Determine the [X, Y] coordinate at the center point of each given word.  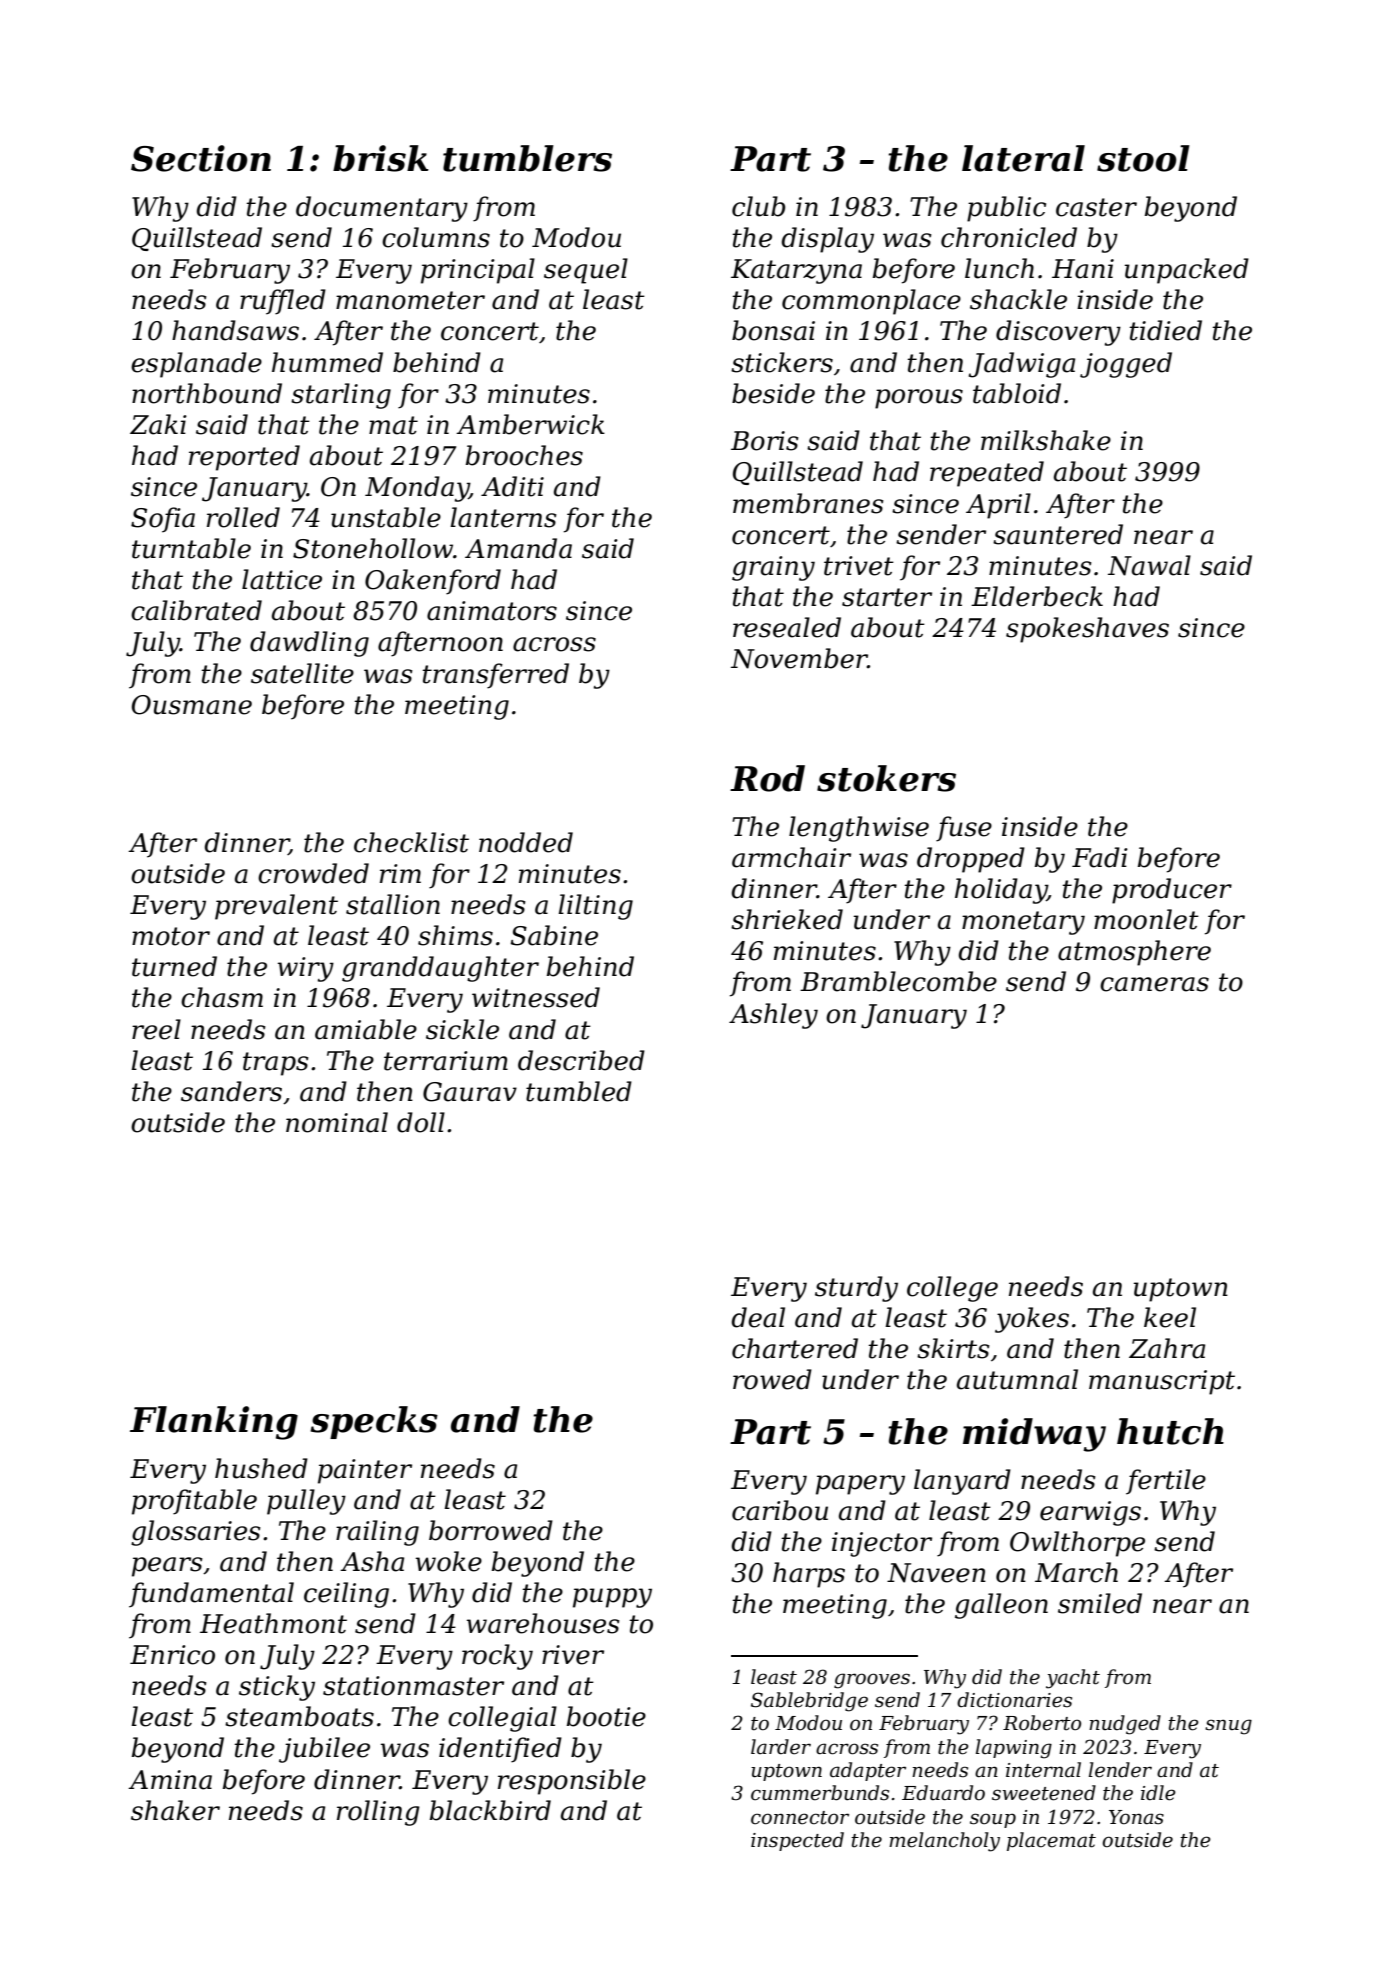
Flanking [214, 1423]
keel [1170, 1317]
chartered [795, 1348]
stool [1143, 158]
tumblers [527, 158]
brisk [381, 158]
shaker [175, 1810]
